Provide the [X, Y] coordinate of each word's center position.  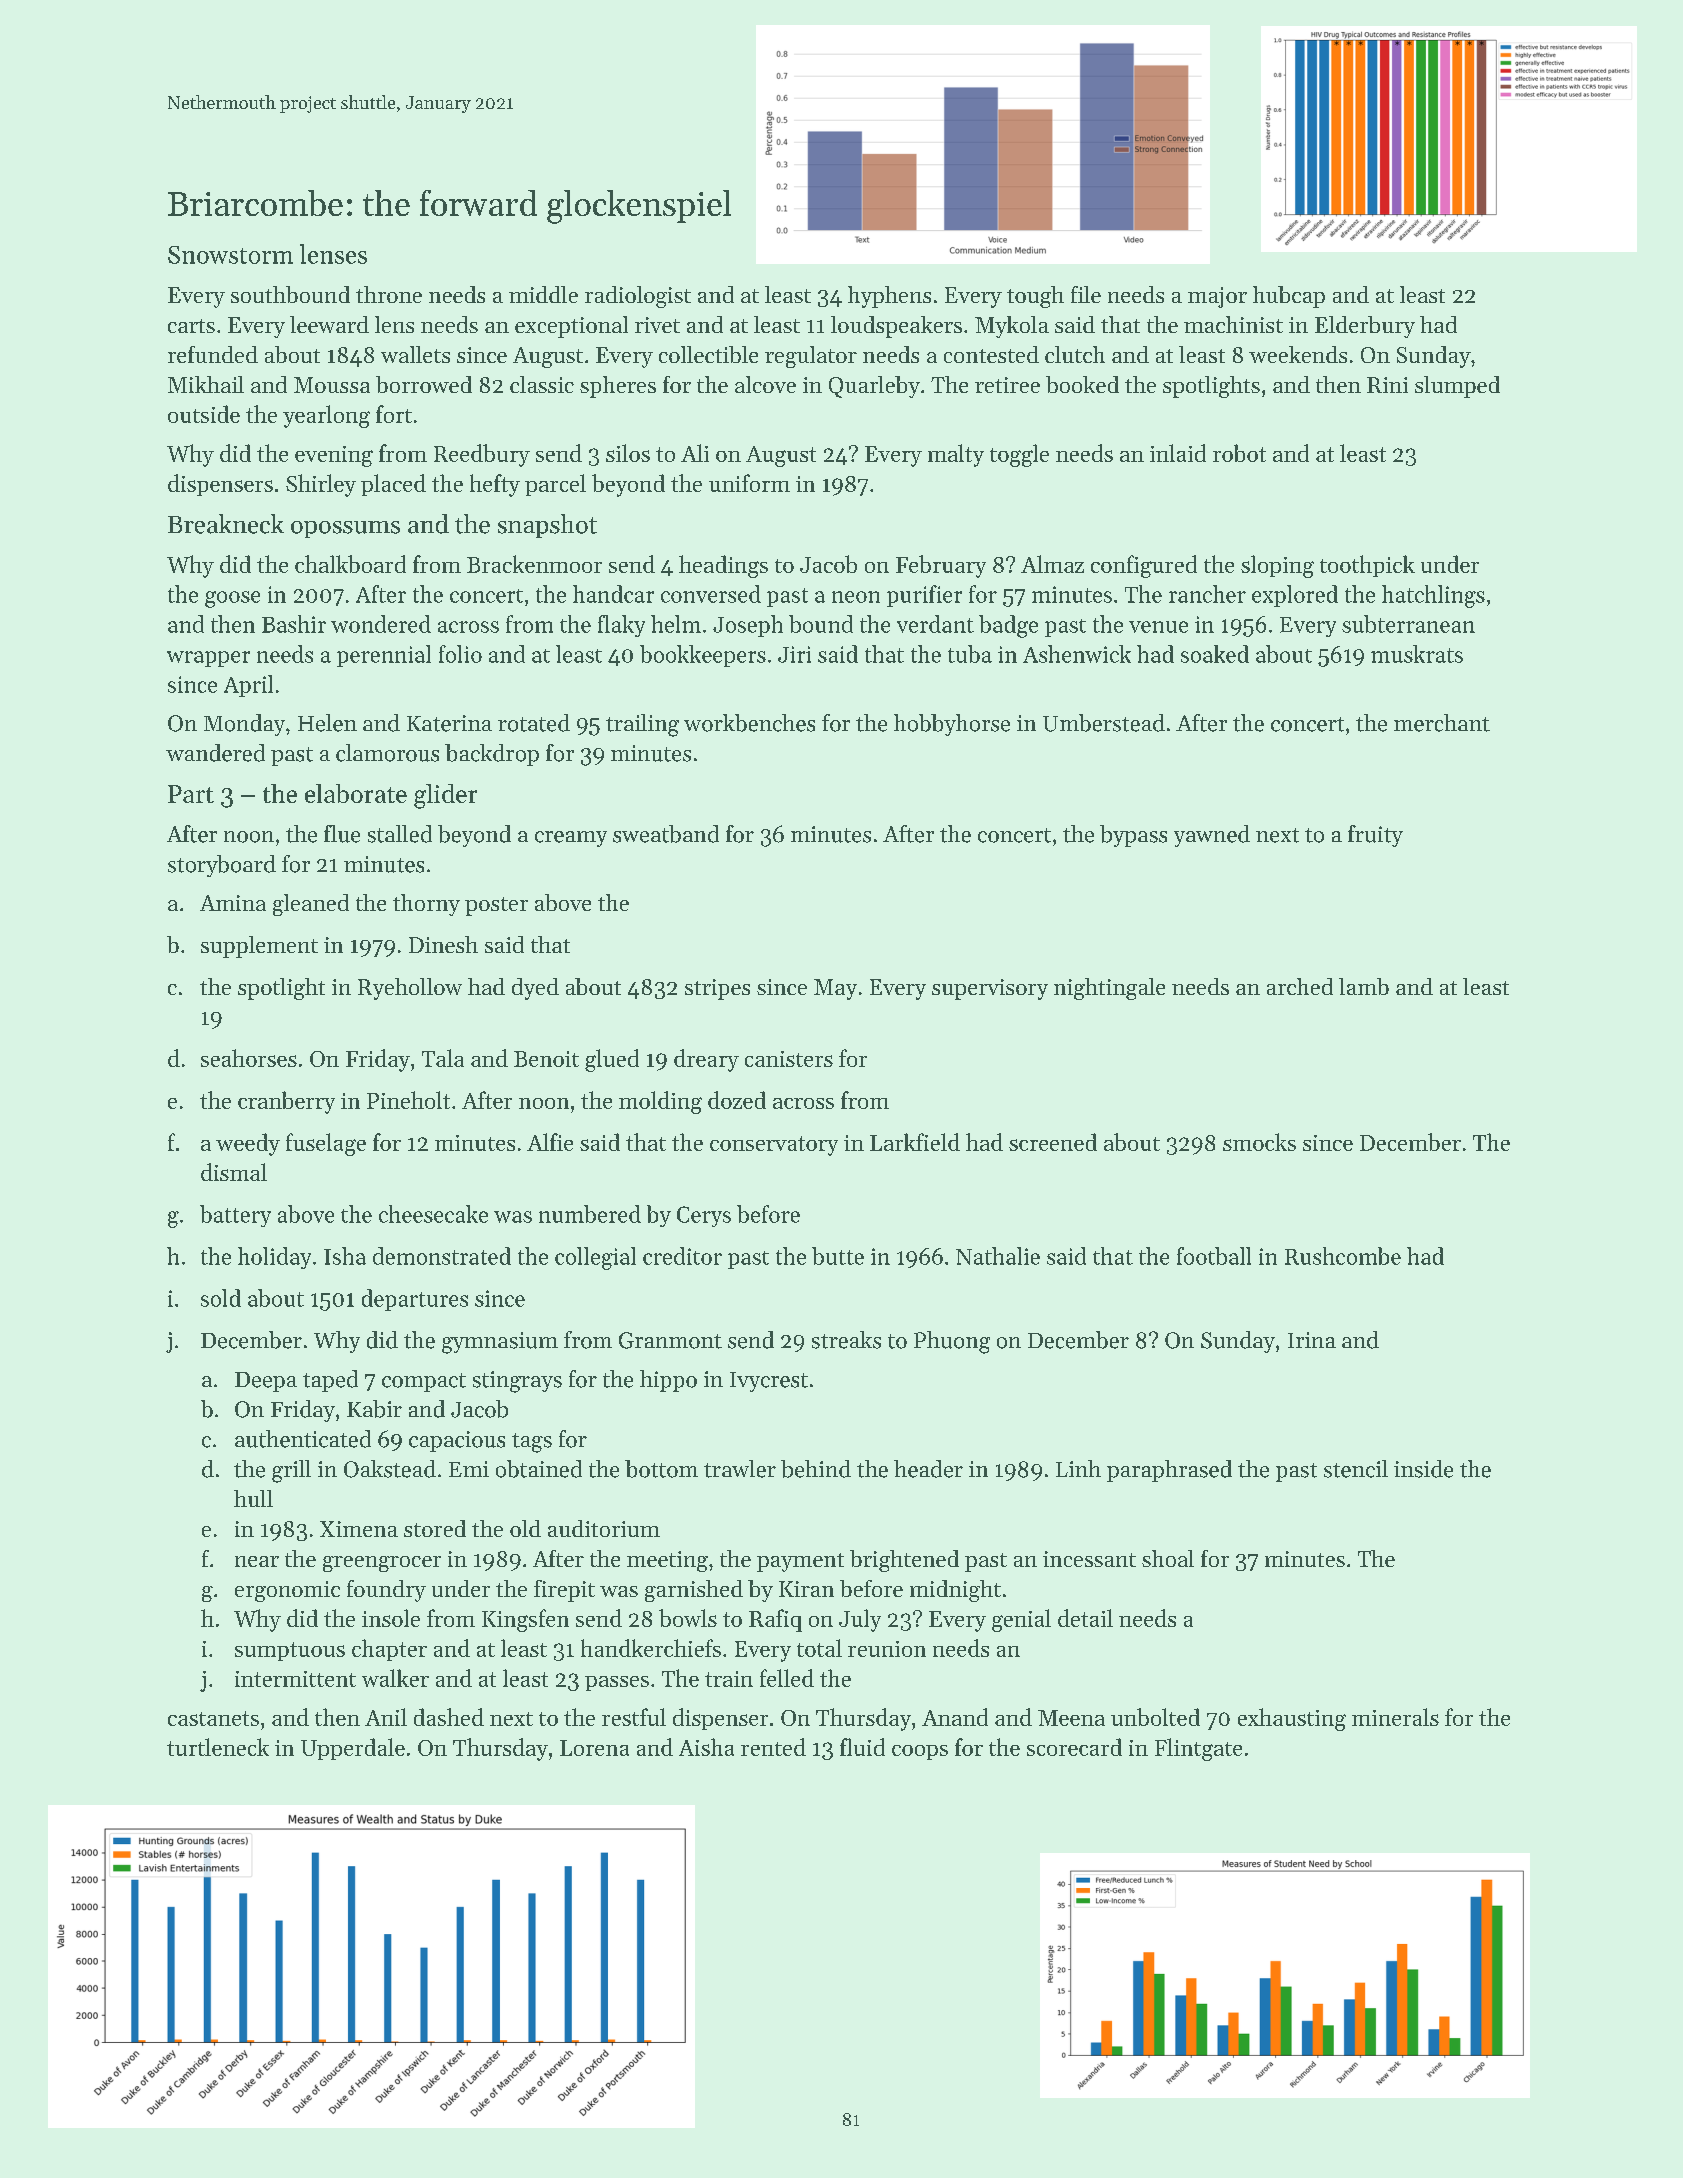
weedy [248, 1144]
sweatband [666, 834]
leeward [329, 324]
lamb [1364, 986]
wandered [215, 753]
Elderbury [1365, 327]
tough [1035, 297]
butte [838, 1256]
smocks [1259, 1142]
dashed [449, 1717]
